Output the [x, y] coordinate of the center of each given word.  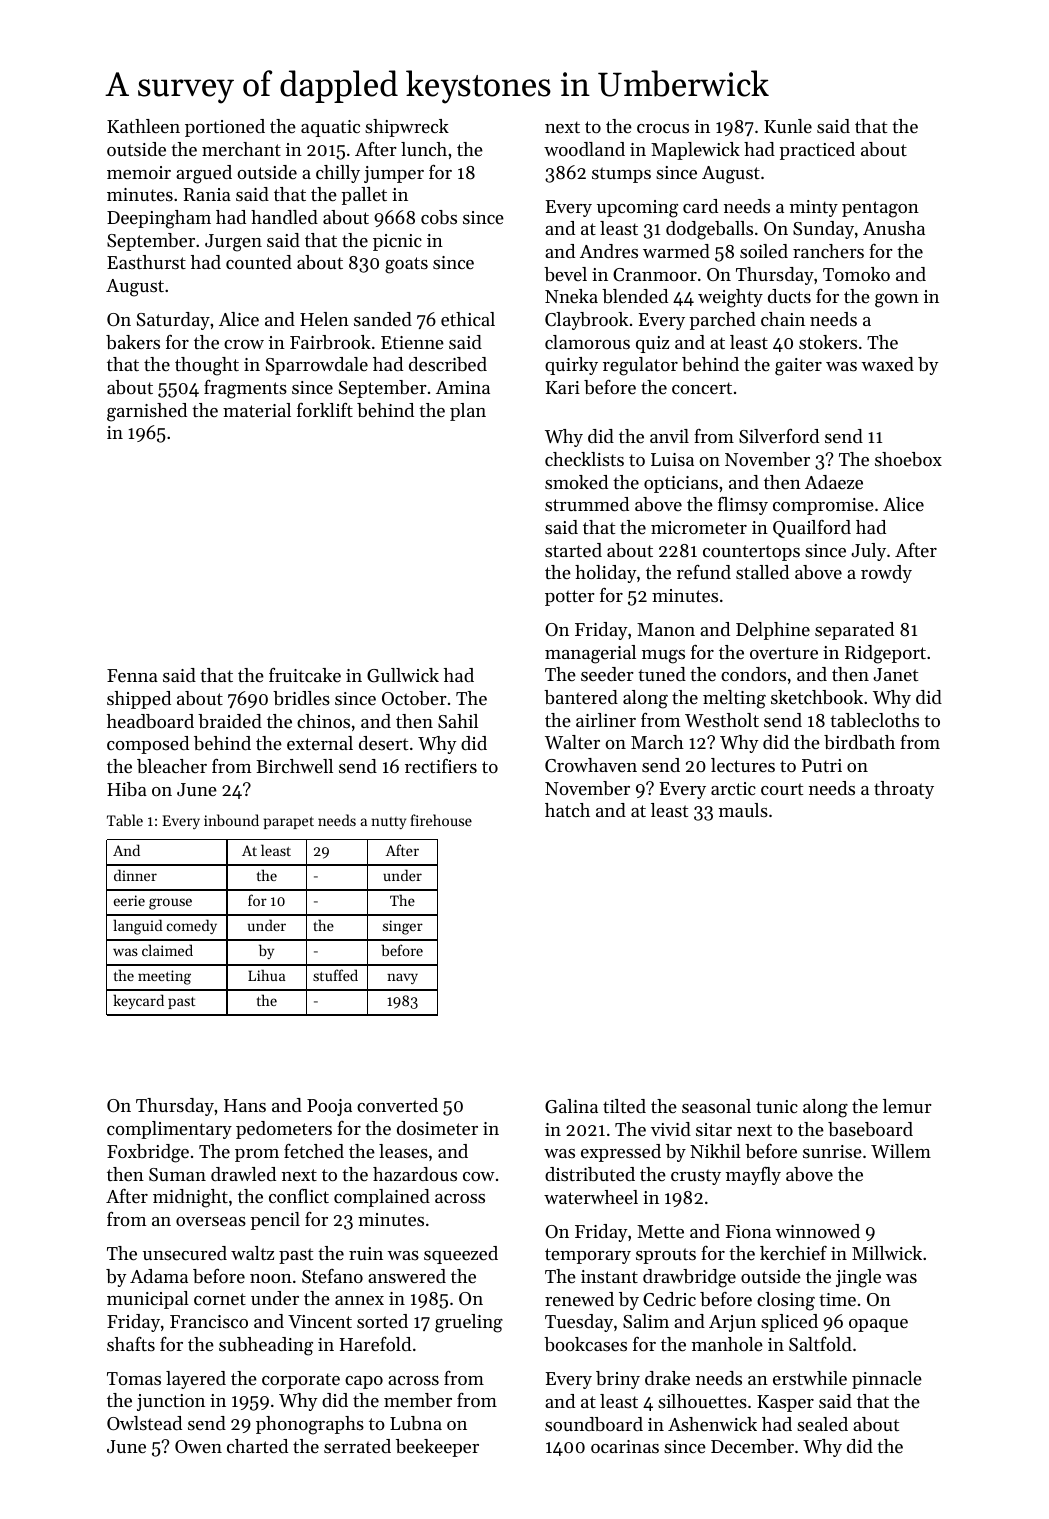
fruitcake [305, 675]
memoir [139, 172]
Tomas [134, 1378]
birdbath [859, 742]
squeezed [461, 1255]
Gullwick [403, 675]
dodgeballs [709, 230]
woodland [584, 149]
